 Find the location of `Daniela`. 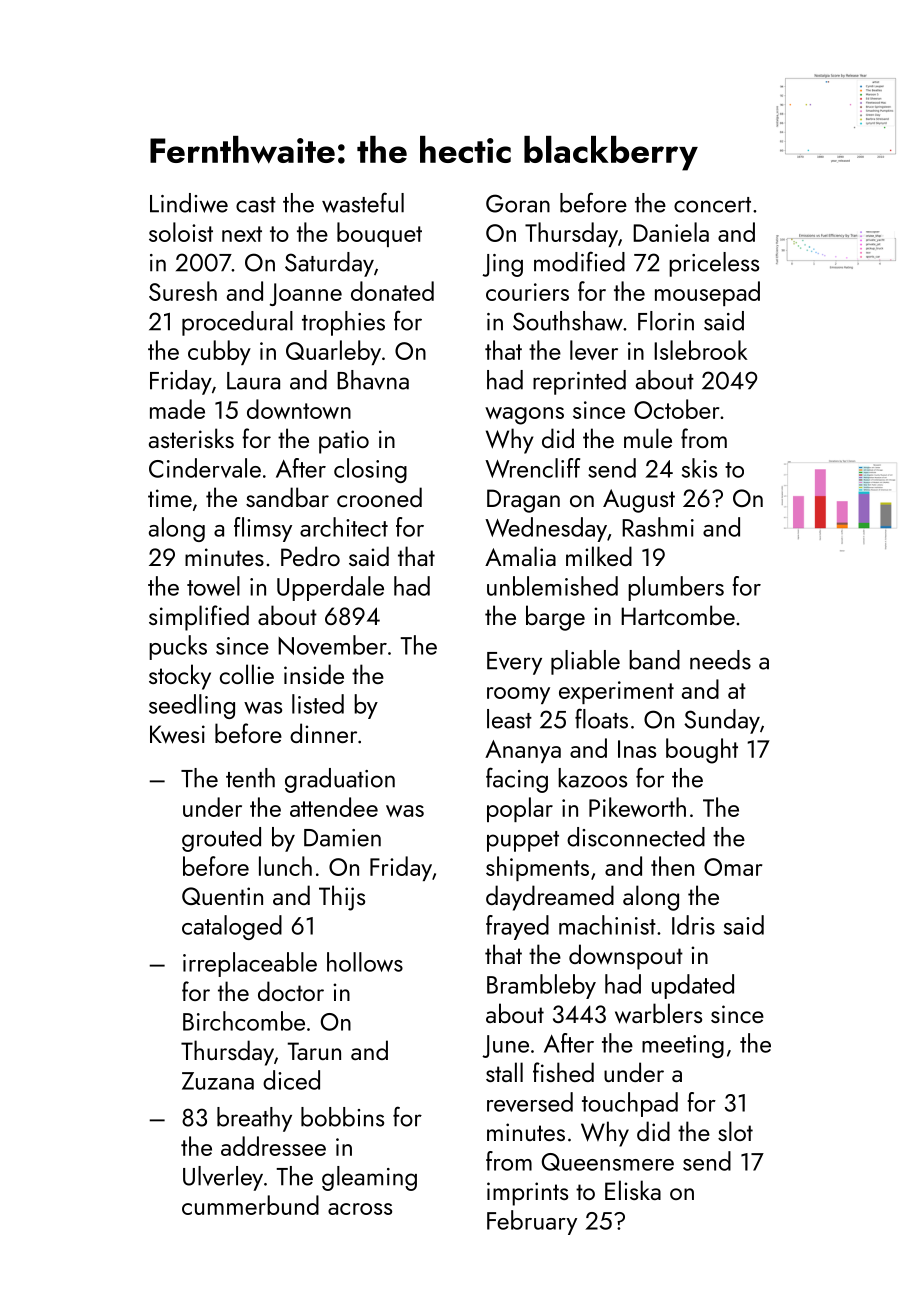

Daniela is located at coordinates (671, 232).
